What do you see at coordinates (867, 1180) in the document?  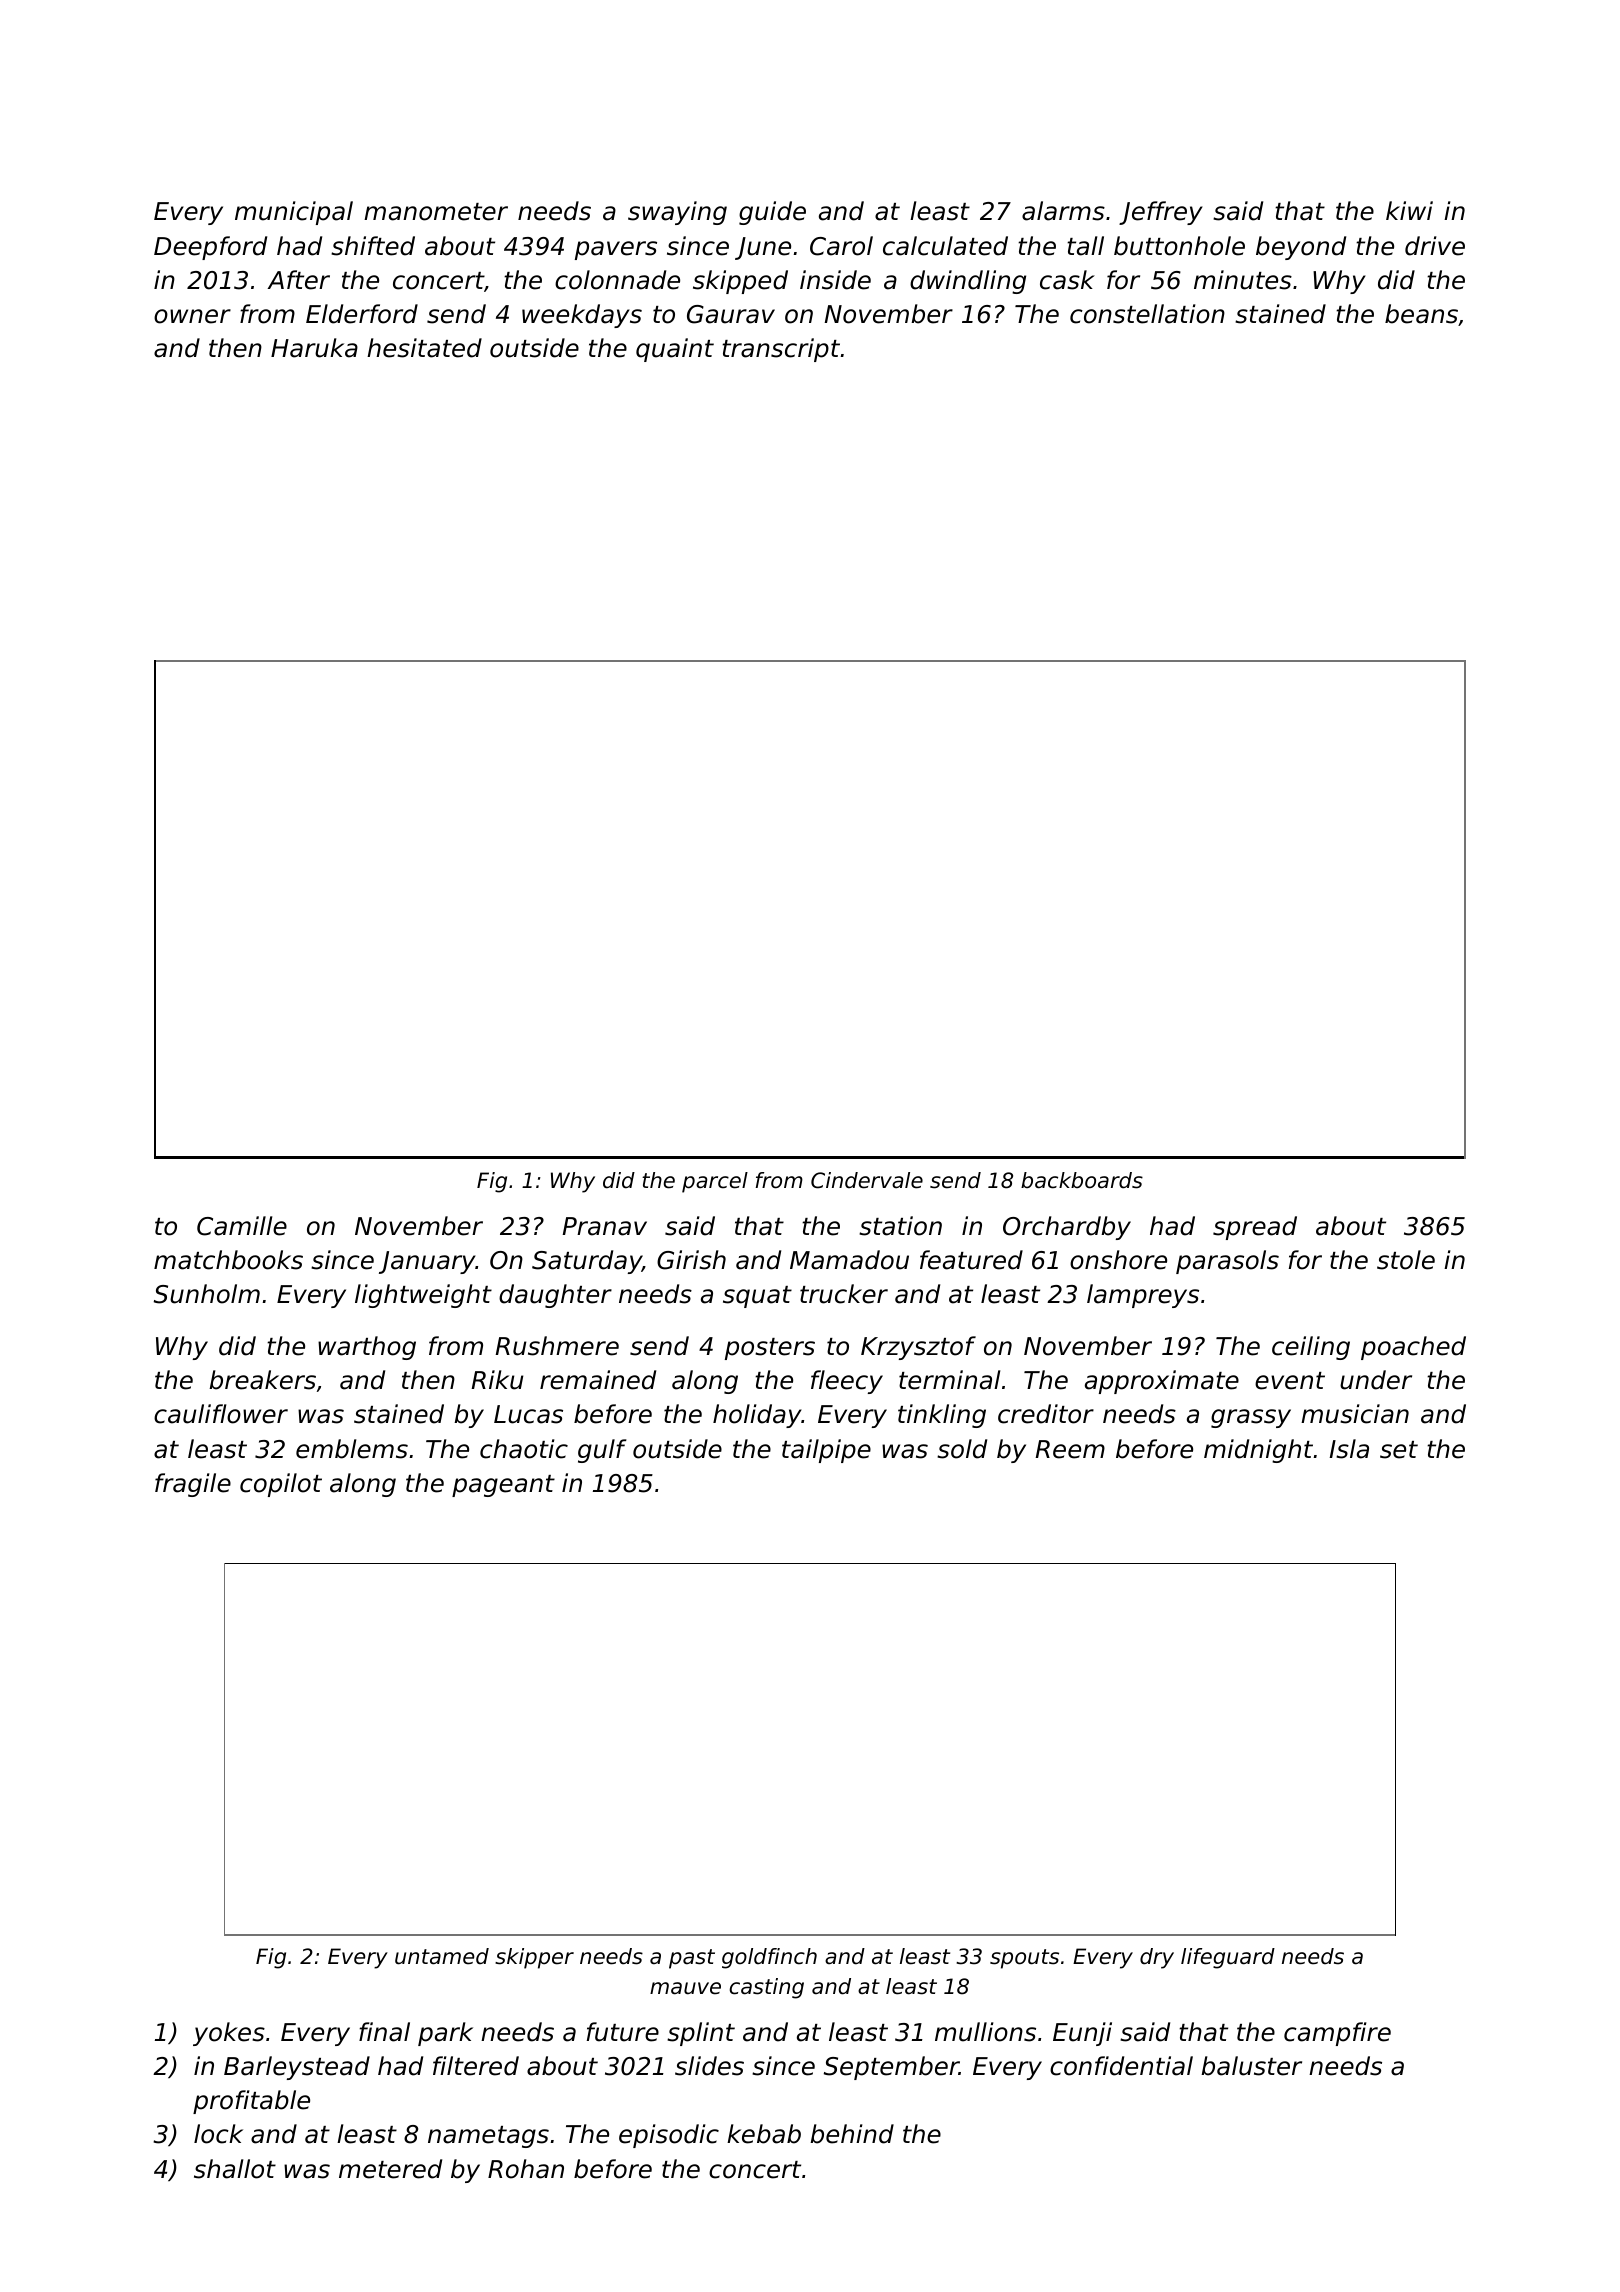 I see `Cindervale` at bounding box center [867, 1180].
